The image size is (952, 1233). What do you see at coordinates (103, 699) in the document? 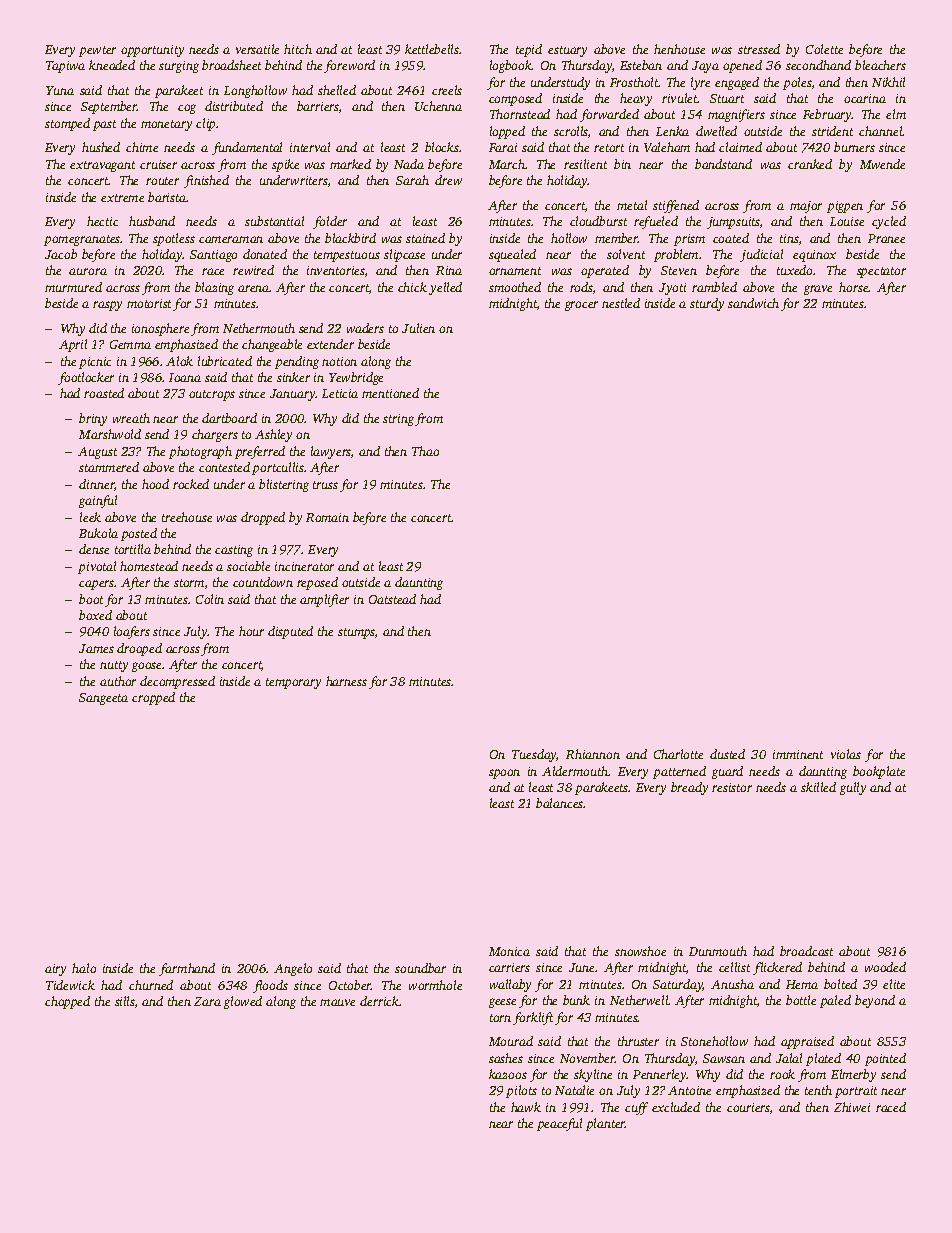
I see `Sangeeta` at bounding box center [103, 699].
